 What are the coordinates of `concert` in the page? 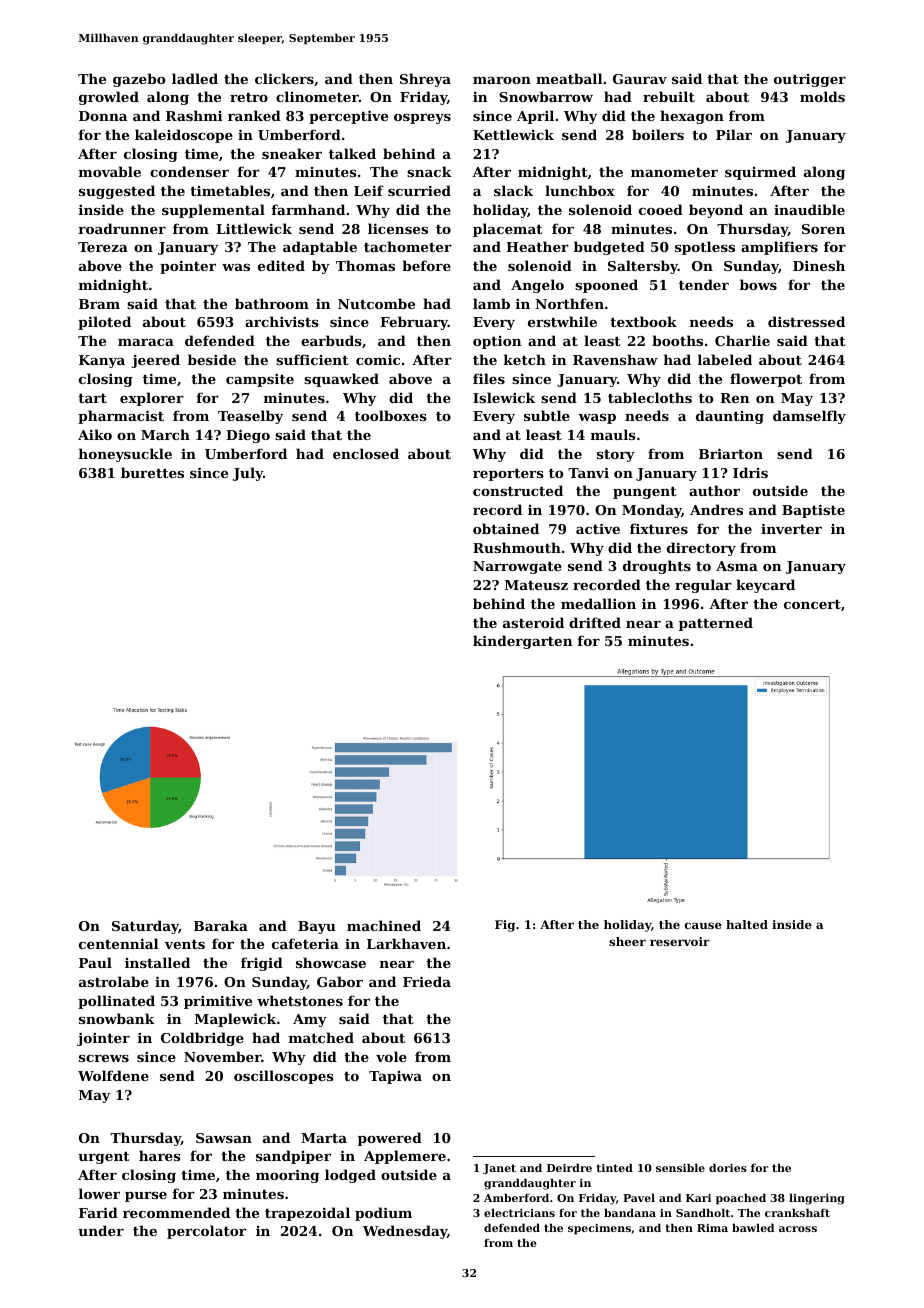 It's located at (812, 604).
